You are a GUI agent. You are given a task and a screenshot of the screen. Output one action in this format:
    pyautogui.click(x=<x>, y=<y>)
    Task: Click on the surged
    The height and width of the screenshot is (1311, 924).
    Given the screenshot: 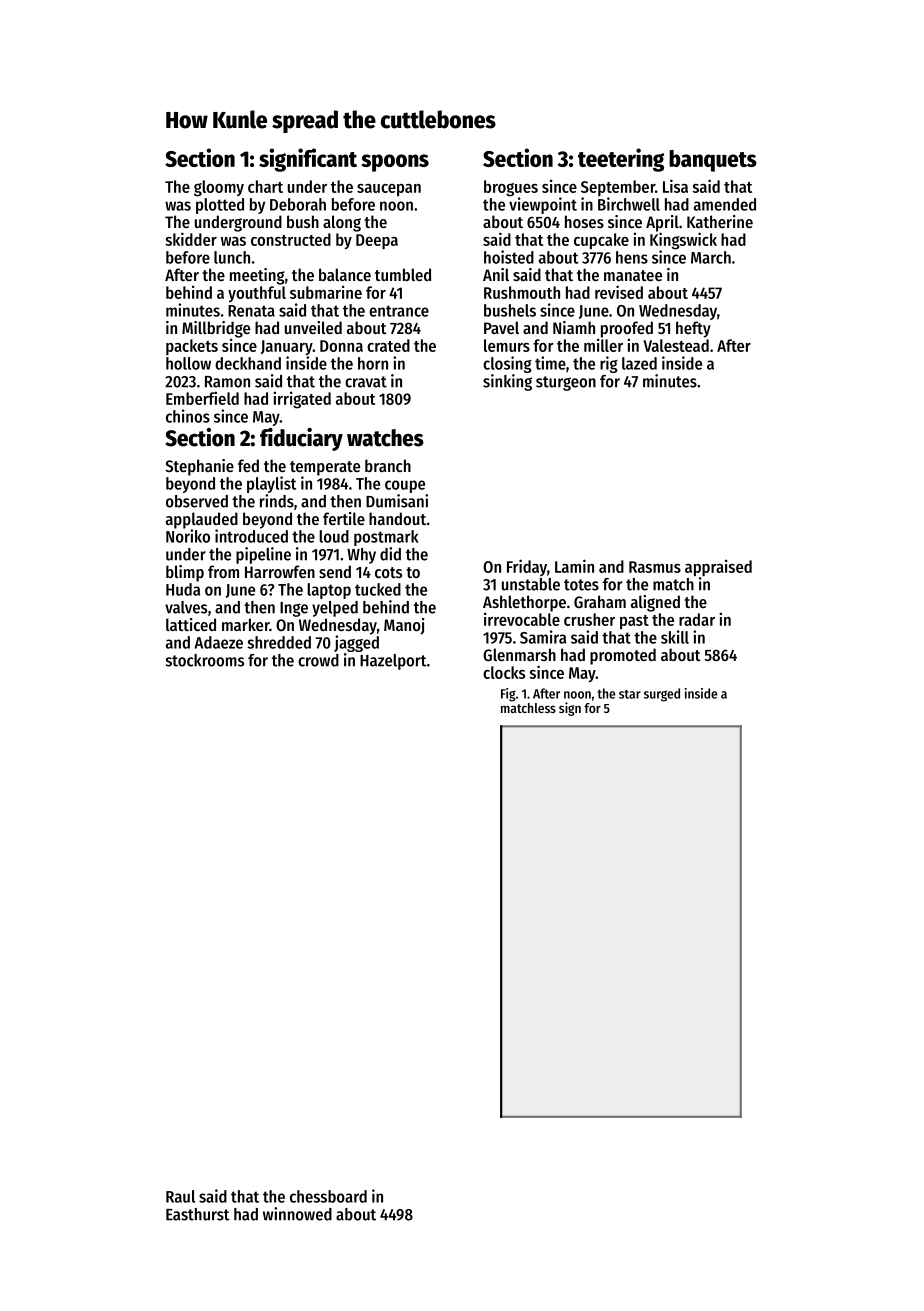 What is the action you would take?
    pyautogui.click(x=662, y=695)
